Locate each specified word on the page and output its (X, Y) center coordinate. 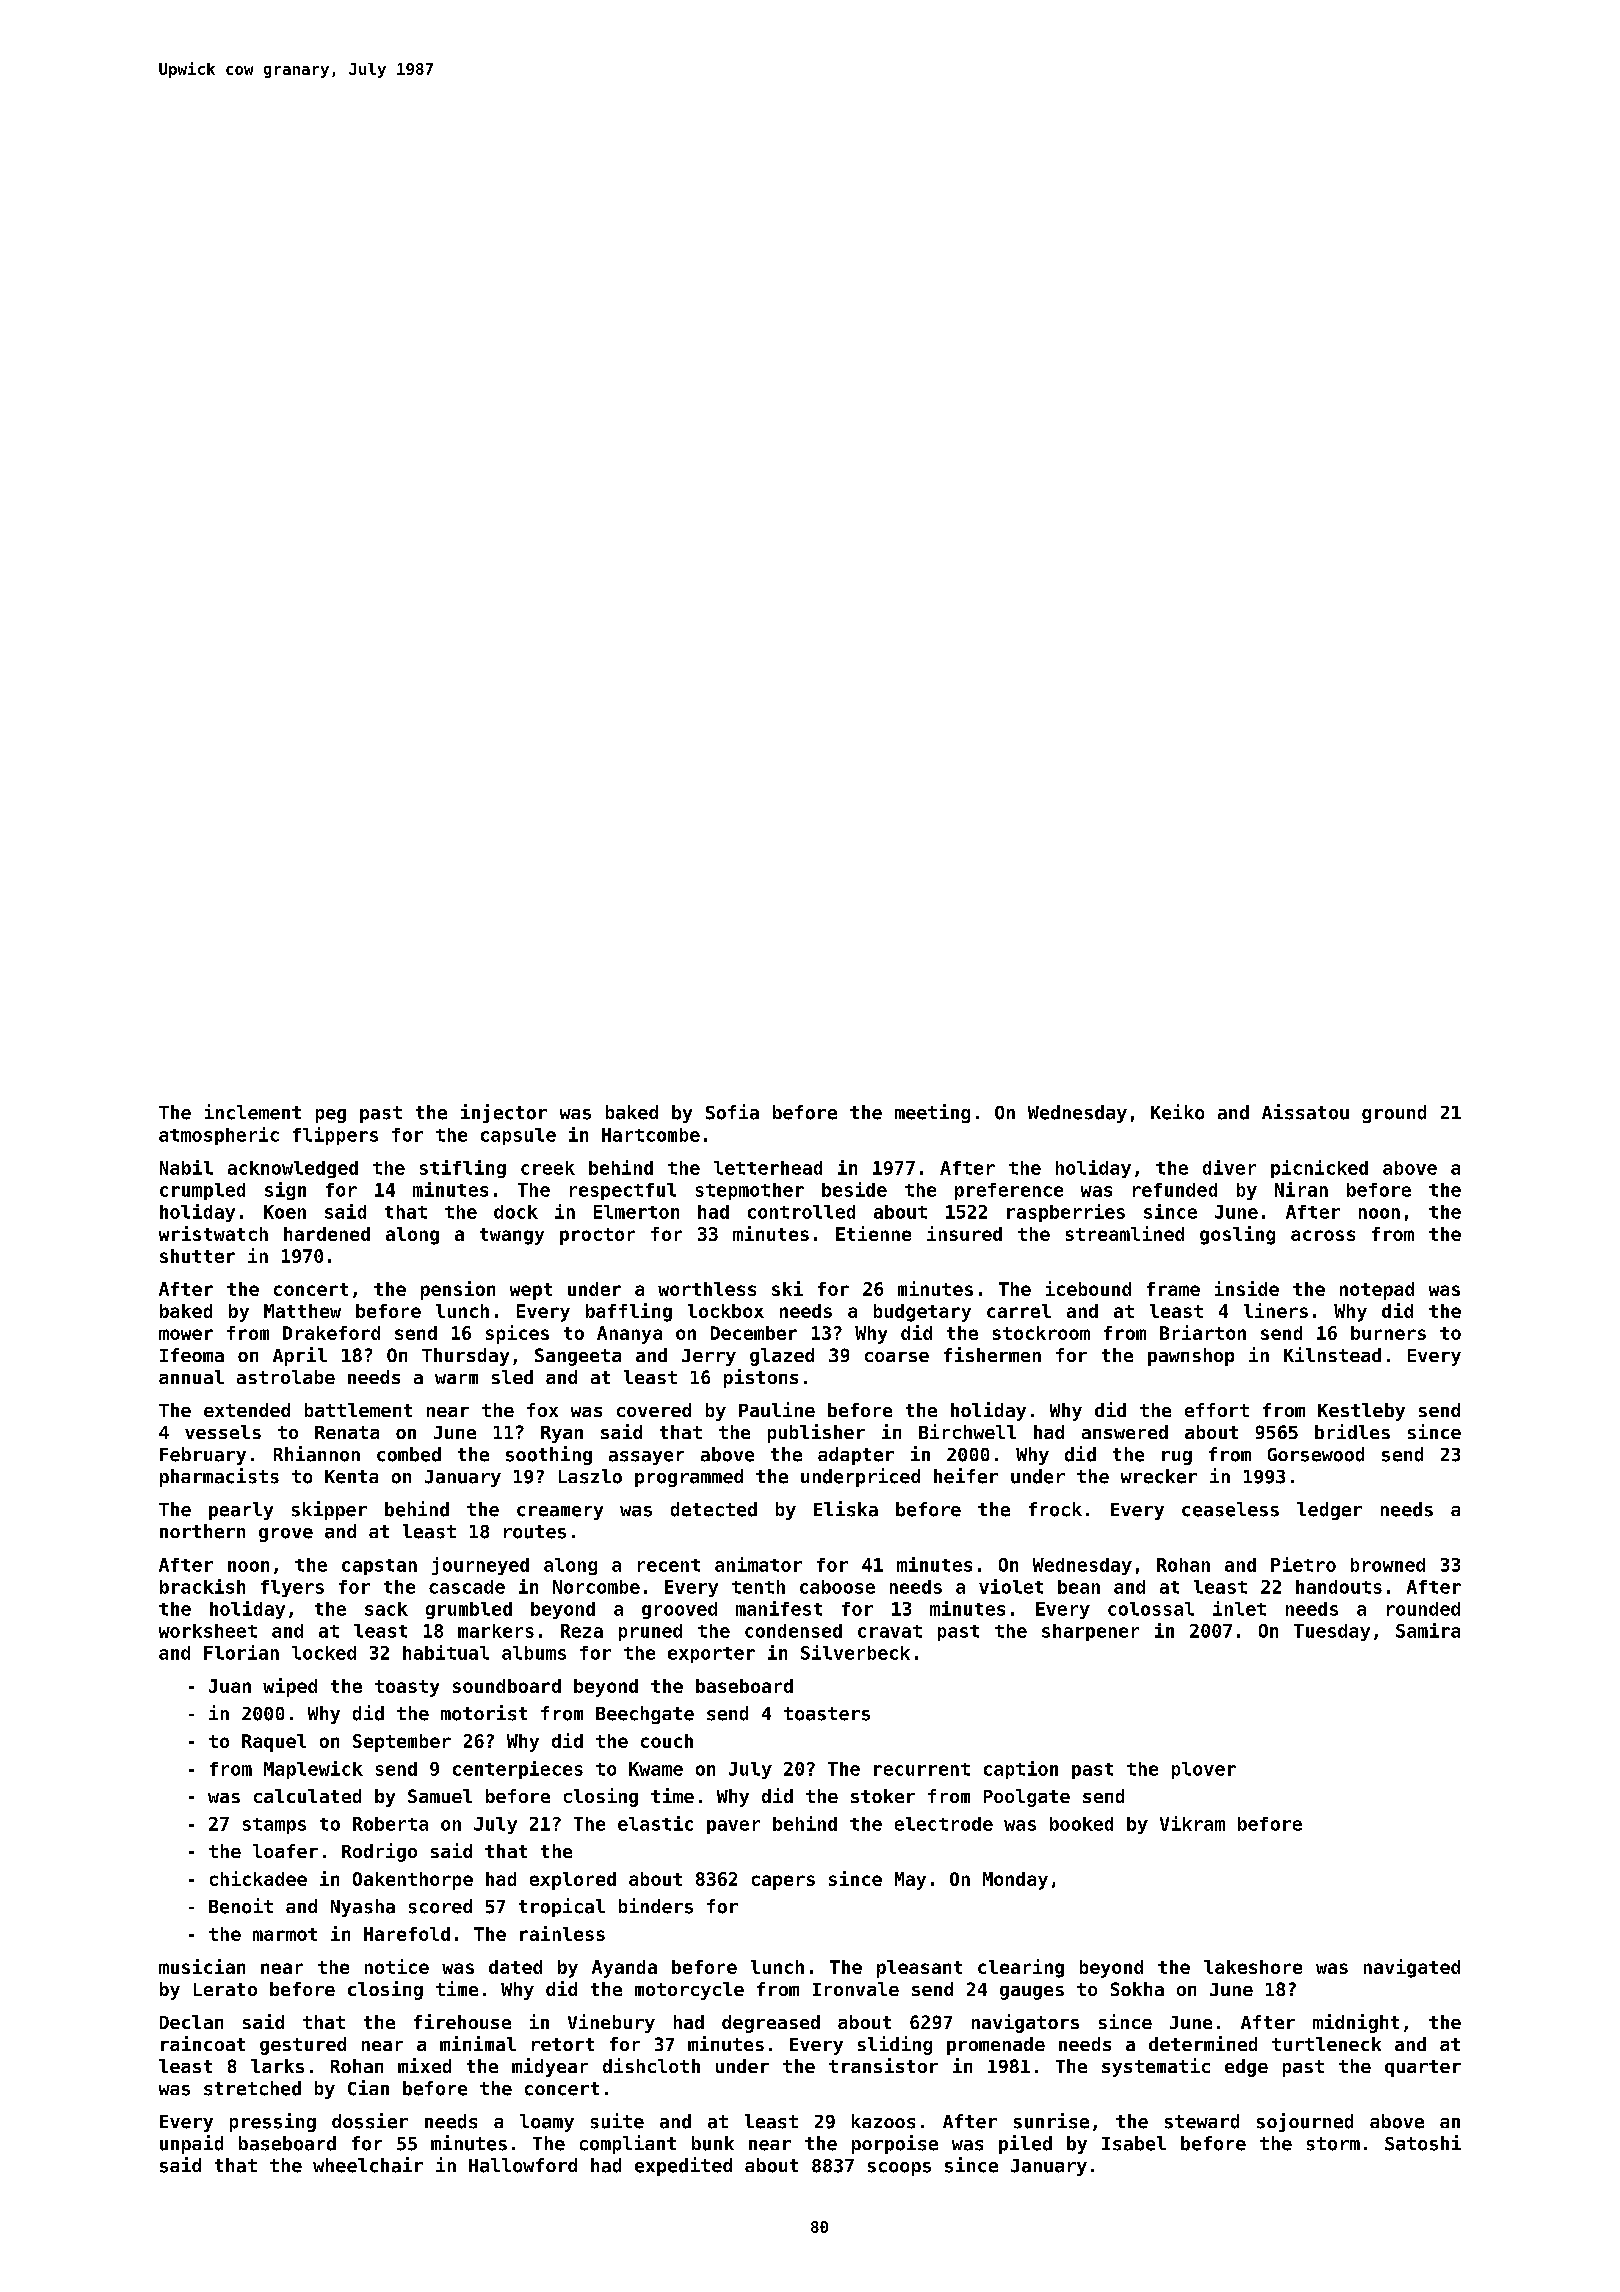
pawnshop (1191, 1357)
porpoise (895, 2144)
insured (964, 1233)
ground (1394, 1114)
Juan (230, 1686)
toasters (827, 1714)
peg (331, 1116)
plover (1204, 1770)
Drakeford (331, 1333)
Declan (191, 2022)
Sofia (732, 1112)
